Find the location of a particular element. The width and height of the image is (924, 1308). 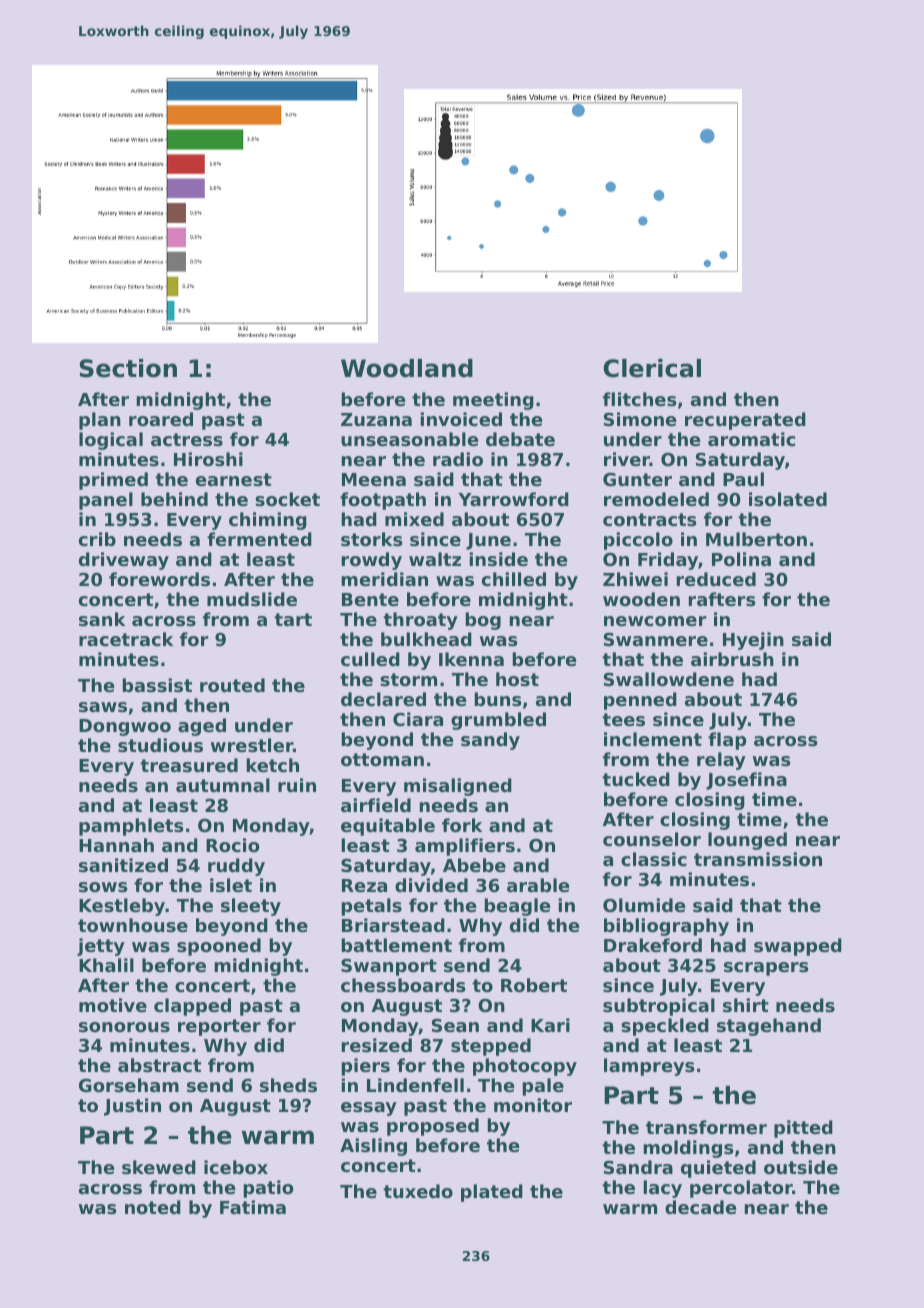

mixed is located at coordinates (414, 519).
